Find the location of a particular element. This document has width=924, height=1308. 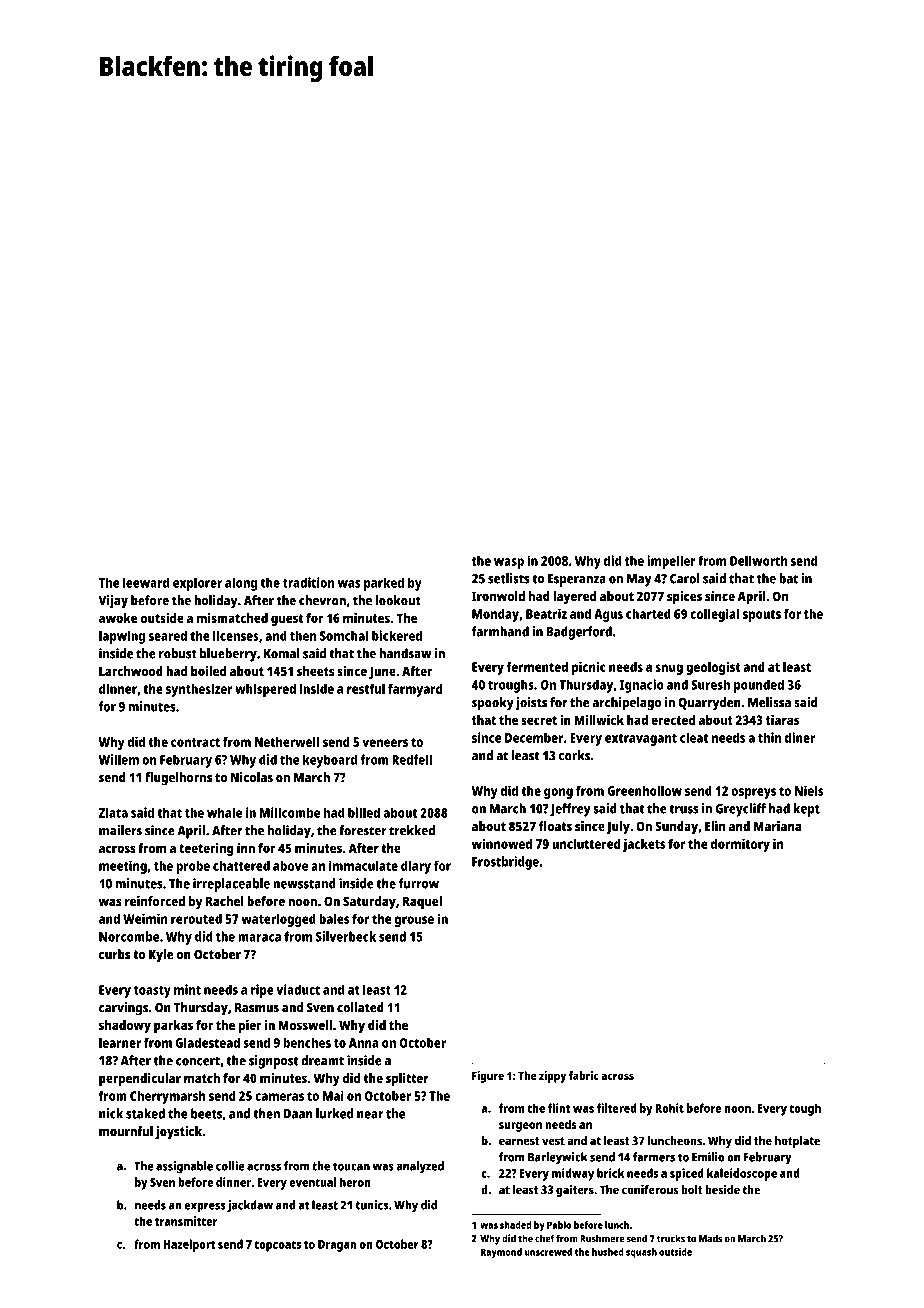

hotplate is located at coordinates (797, 1142).
